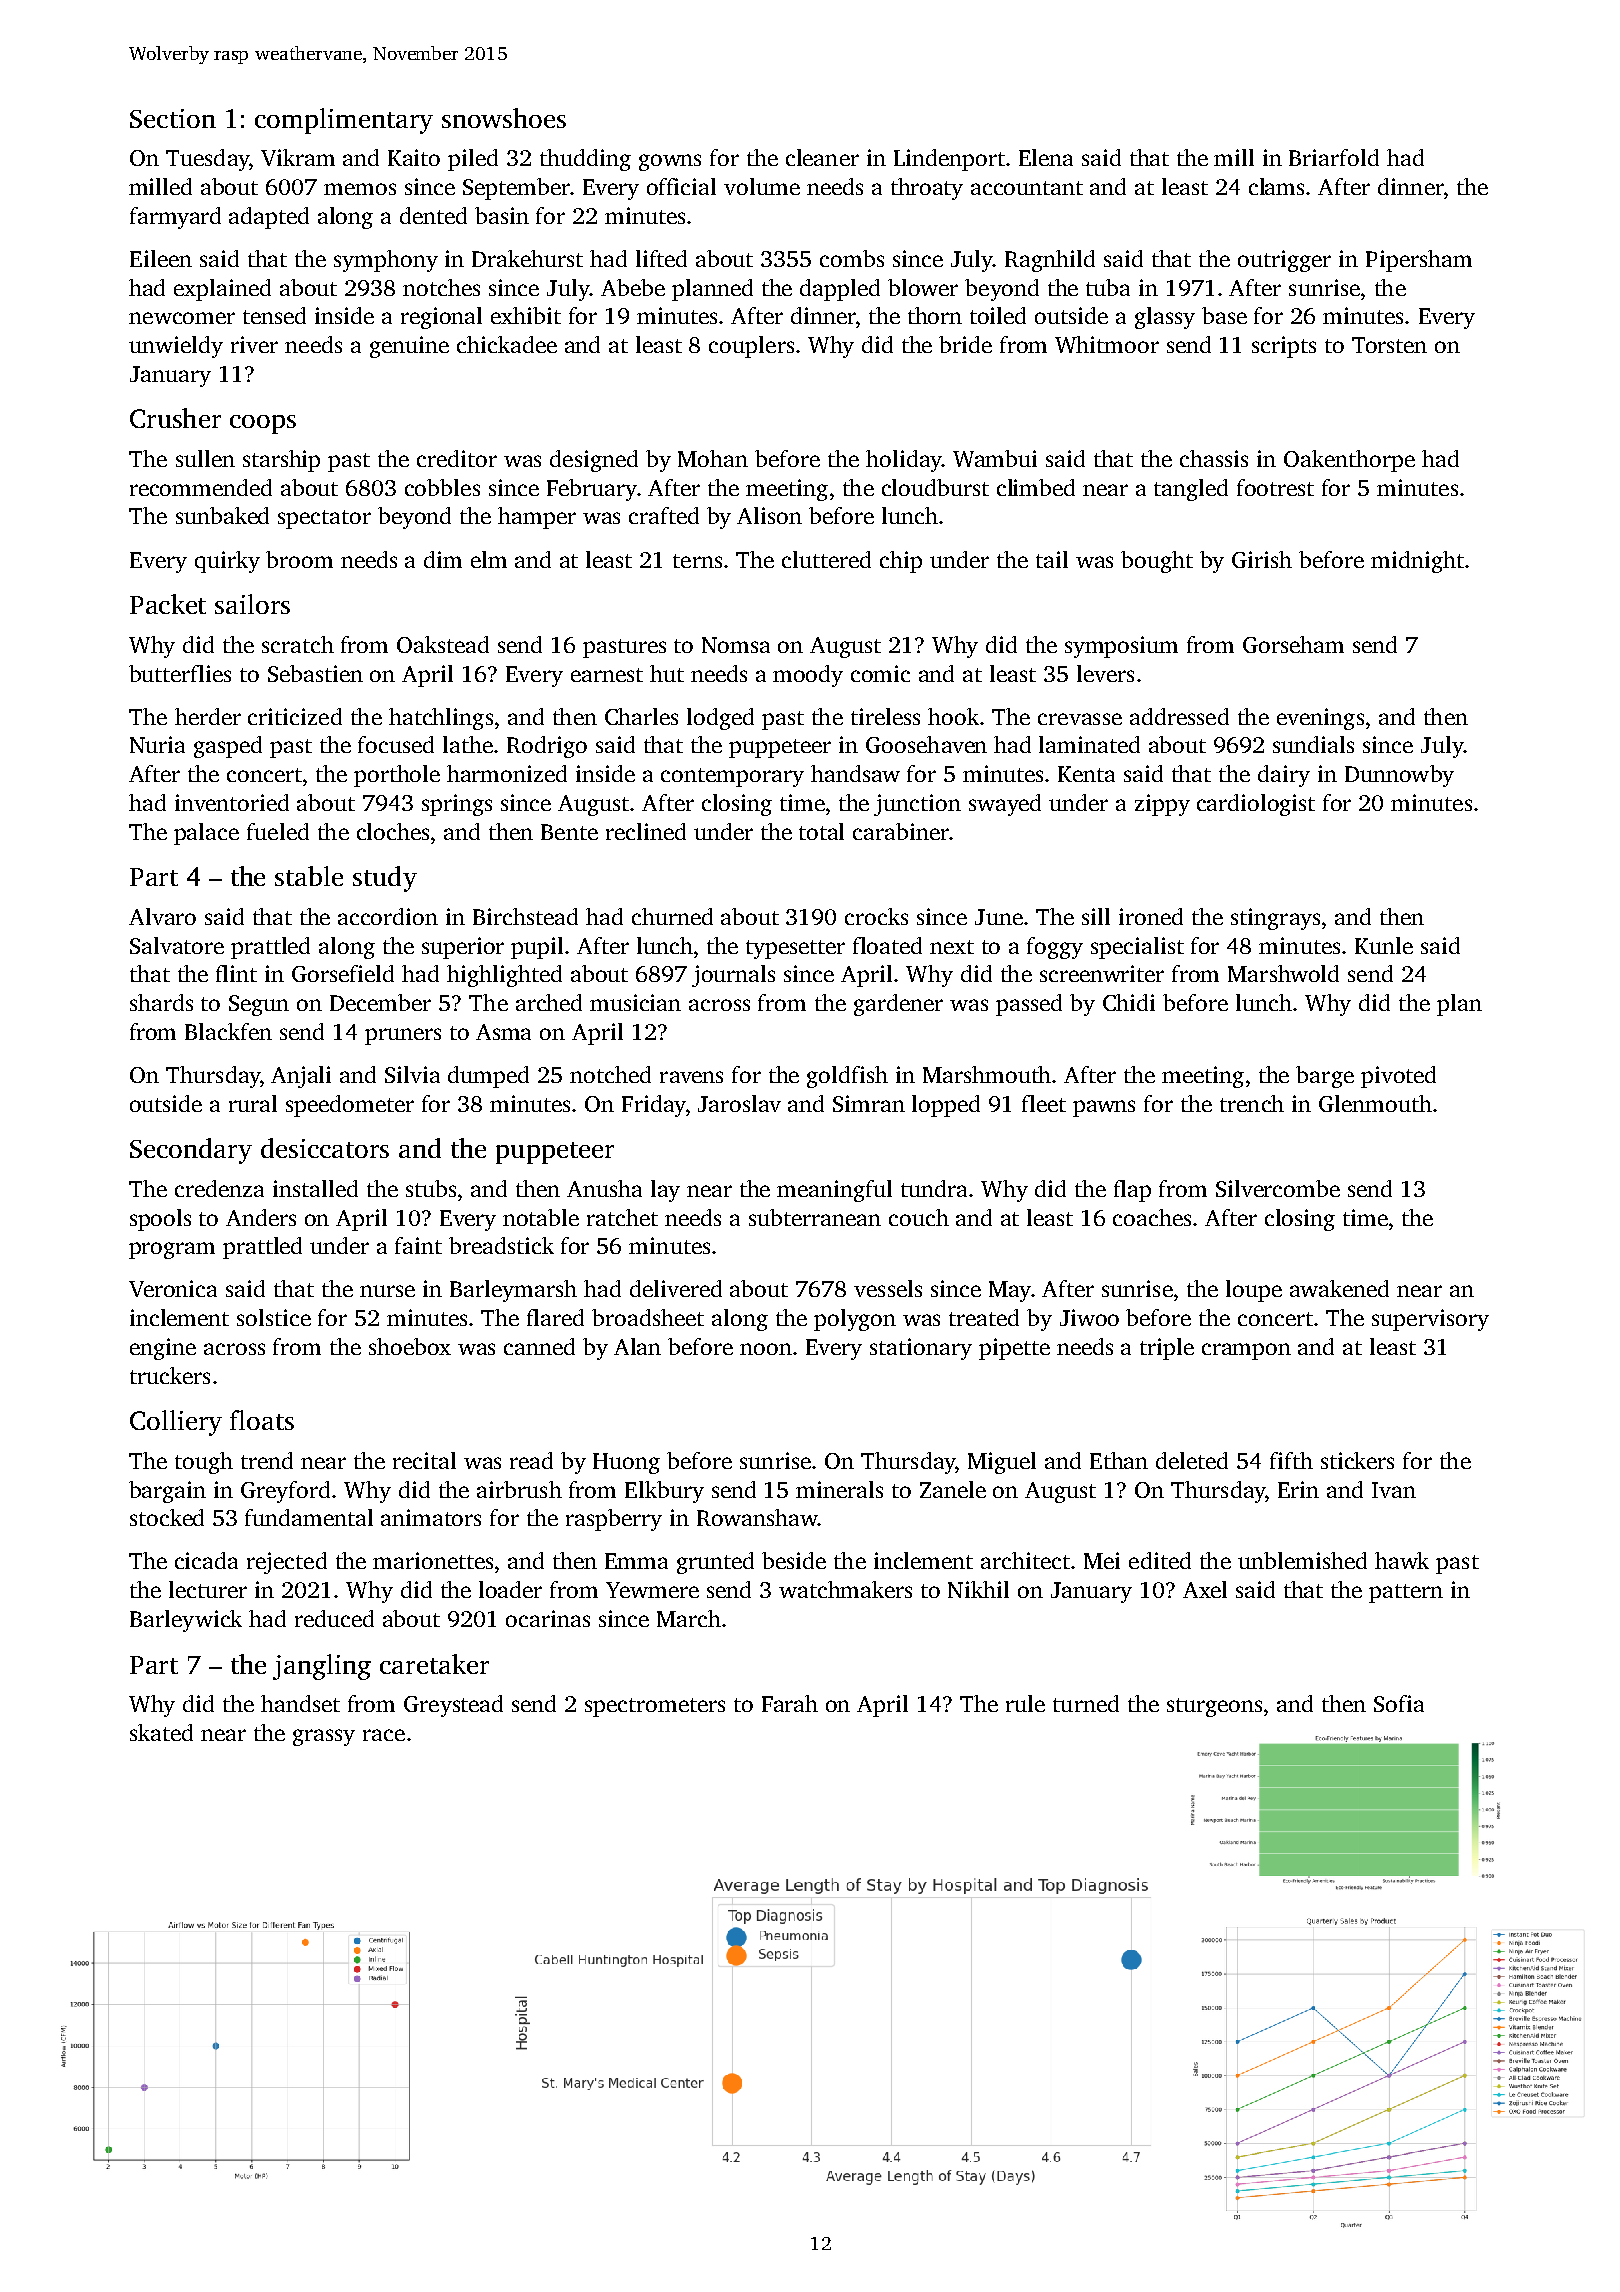 The image size is (1620, 2292). What do you see at coordinates (1339, 1288) in the image?
I see `awakened` at bounding box center [1339, 1288].
